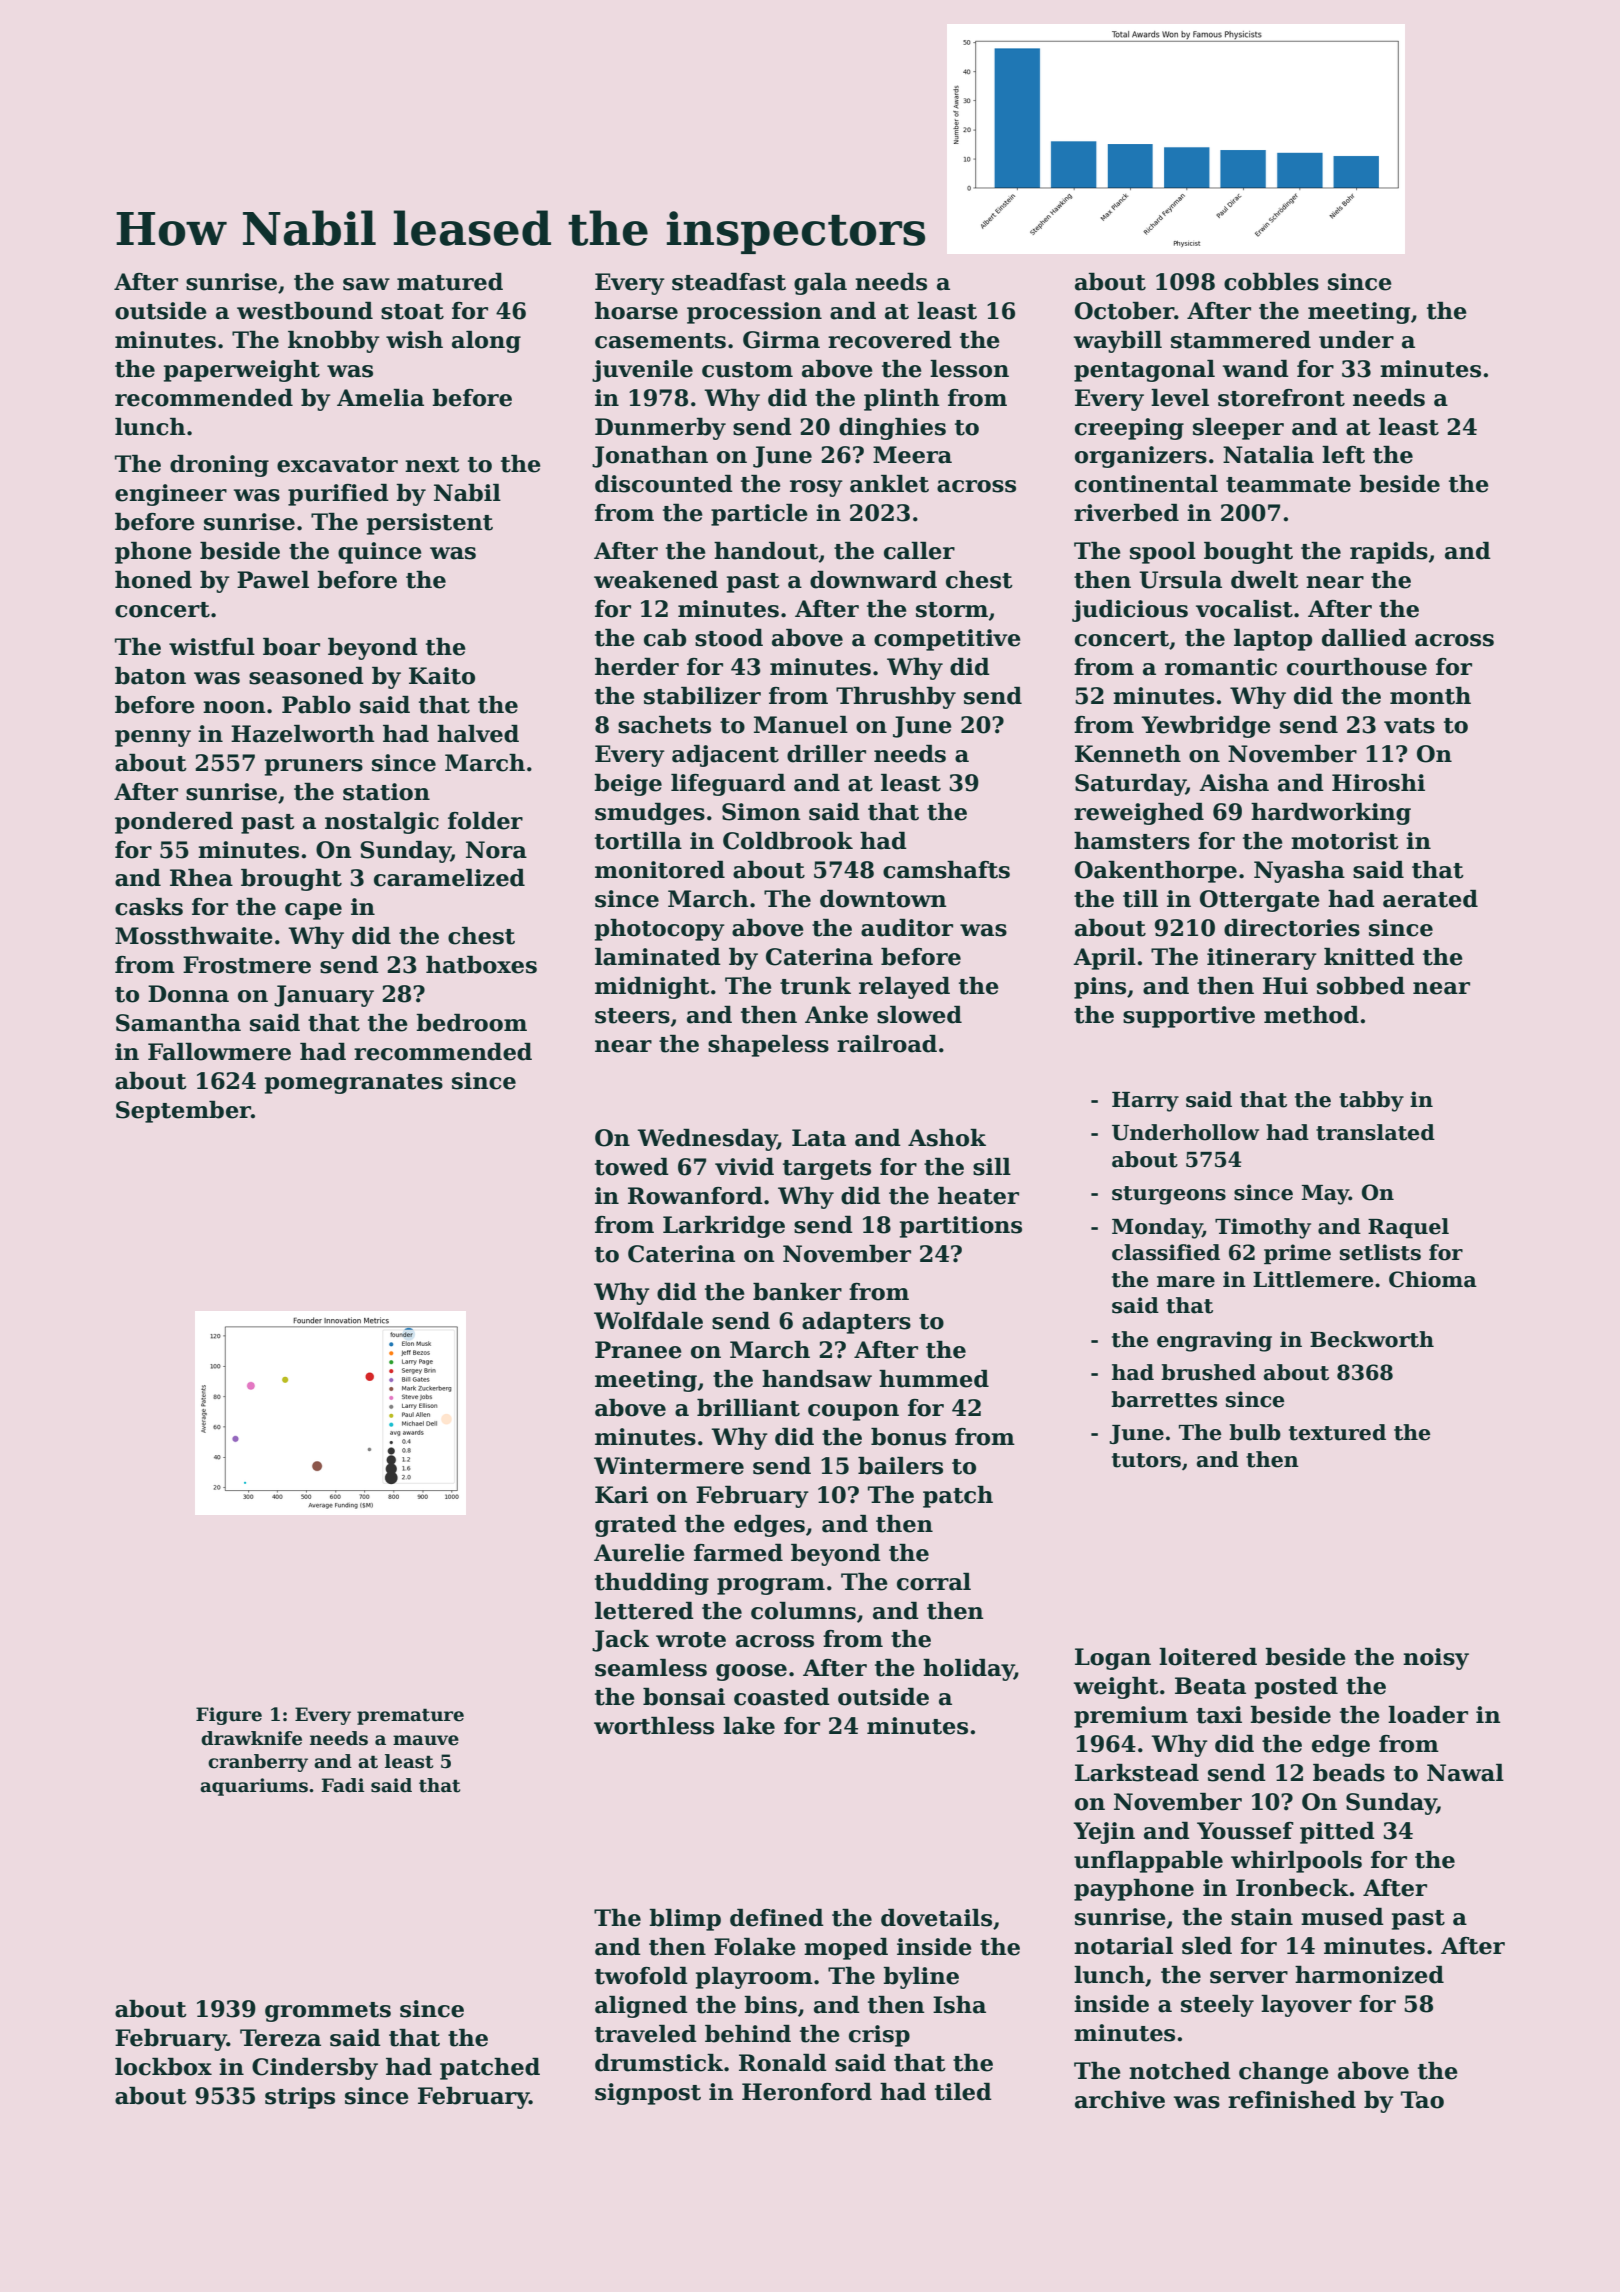  I want to click on cobbles, so click(1271, 282).
